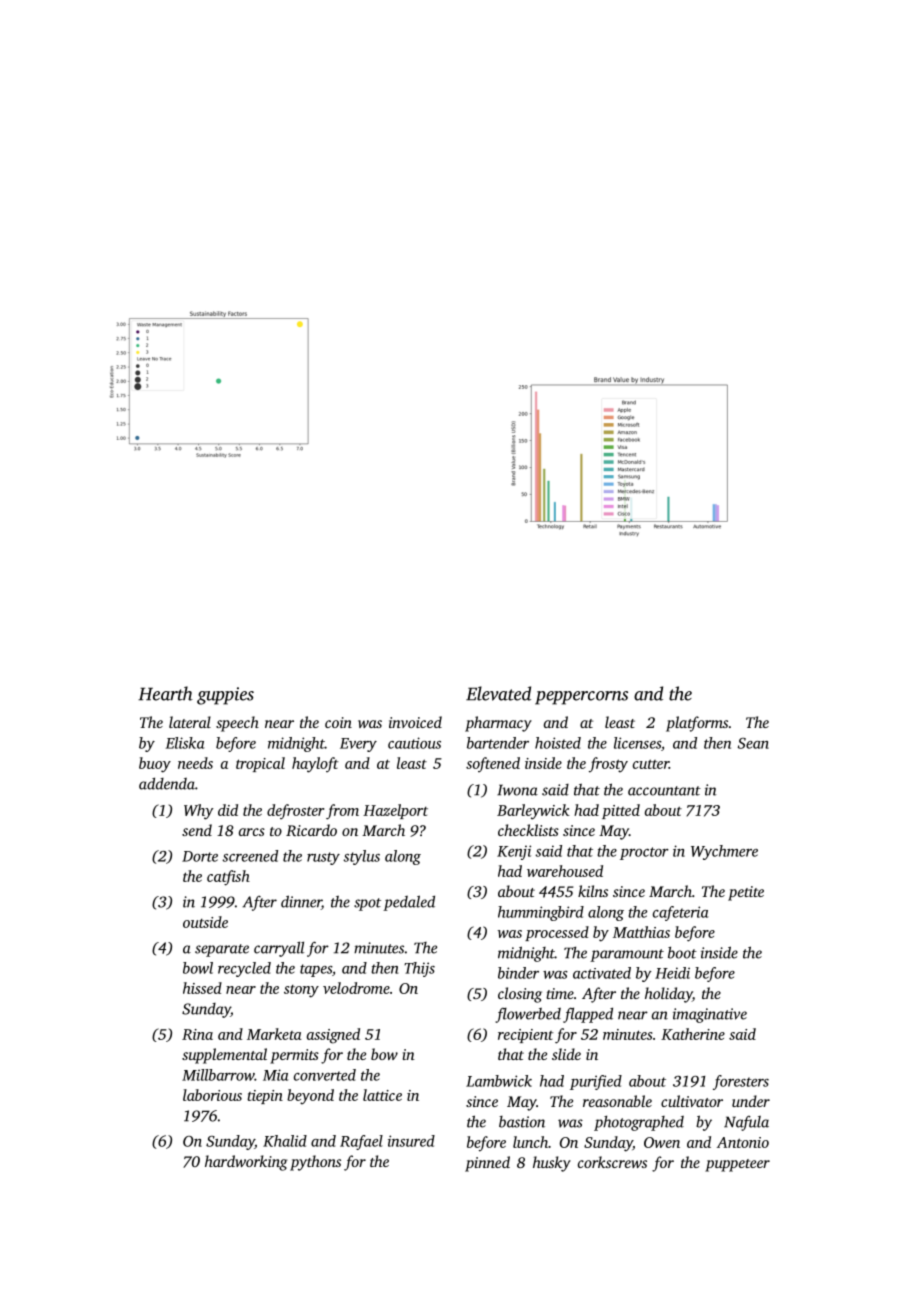 The image size is (908, 1316). Describe the element at coordinates (498, 693) in the page. I see `Elevated` at that location.
